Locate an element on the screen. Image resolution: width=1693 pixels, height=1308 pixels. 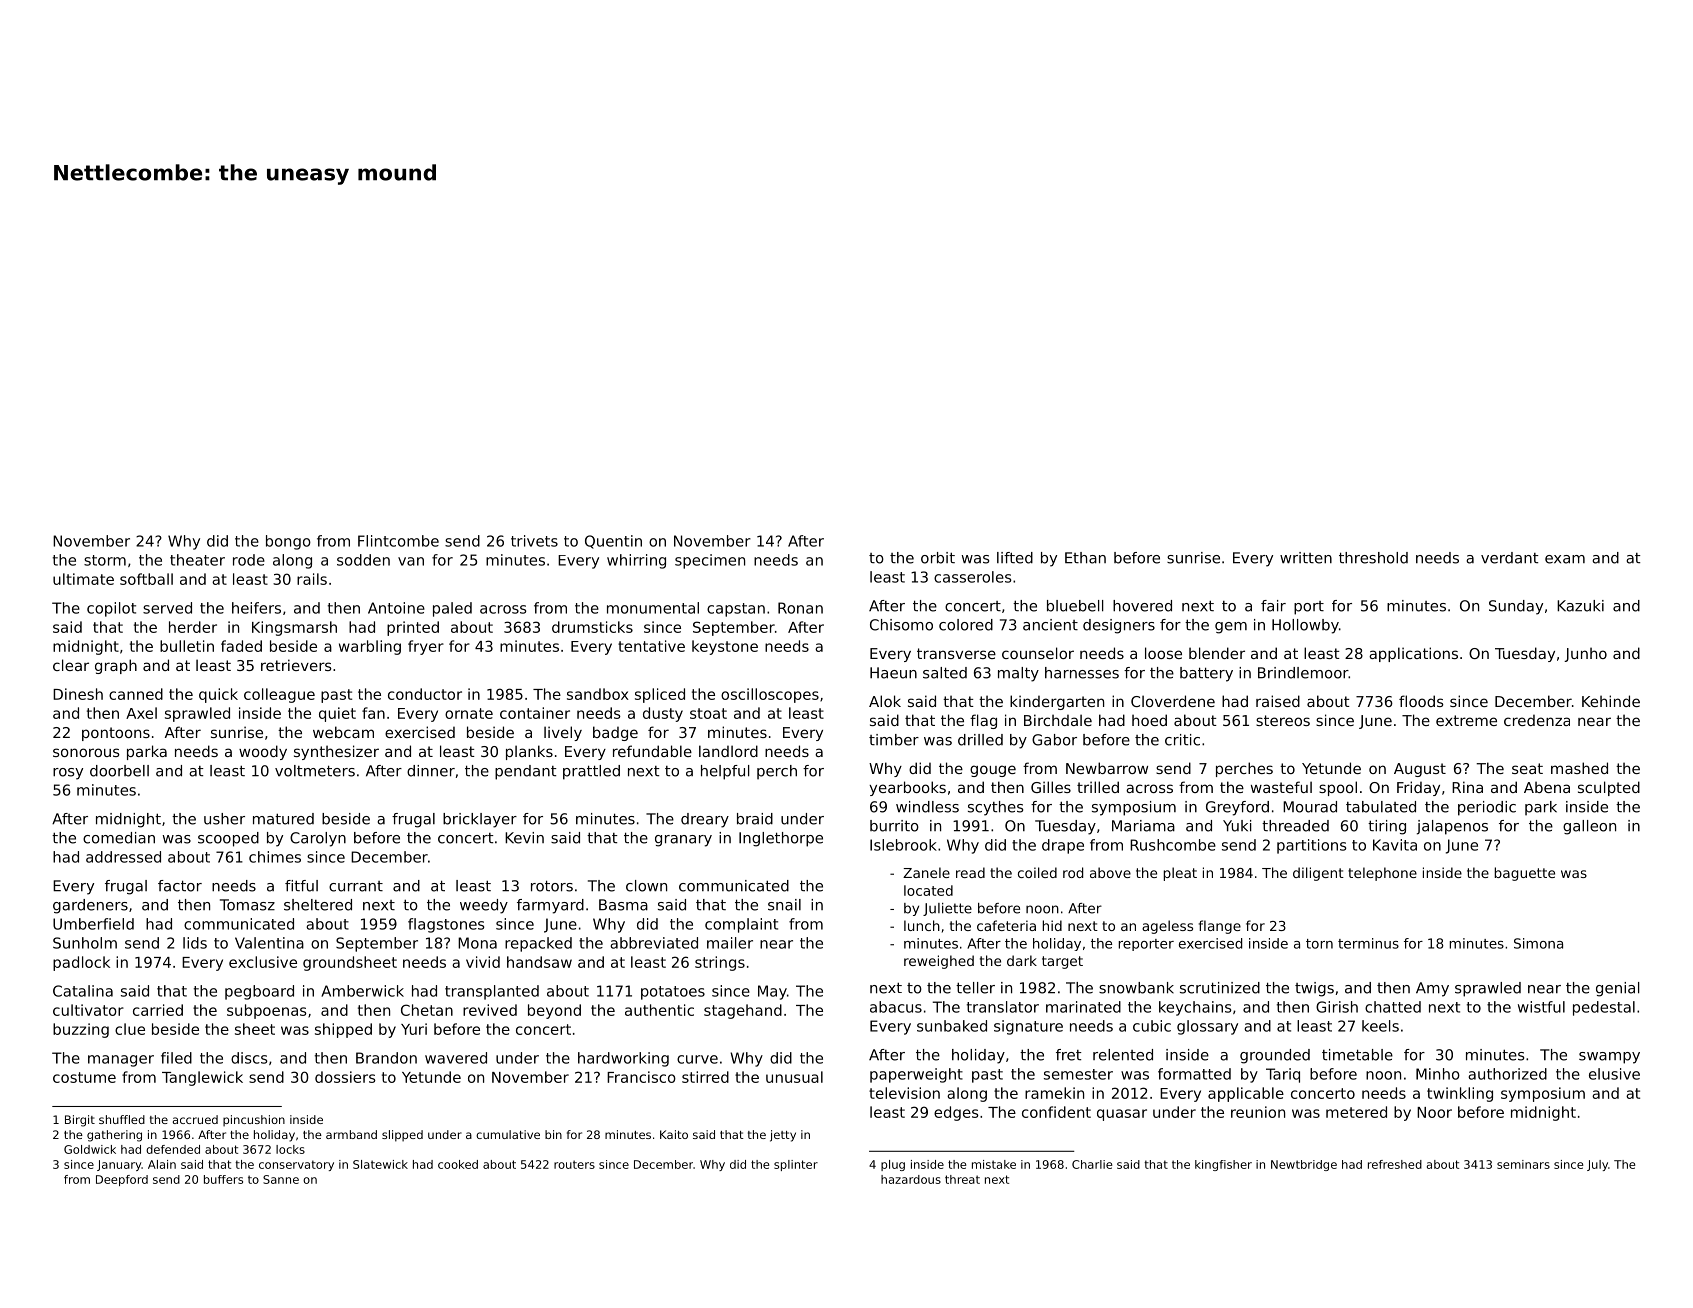
chimes is located at coordinates (275, 857).
